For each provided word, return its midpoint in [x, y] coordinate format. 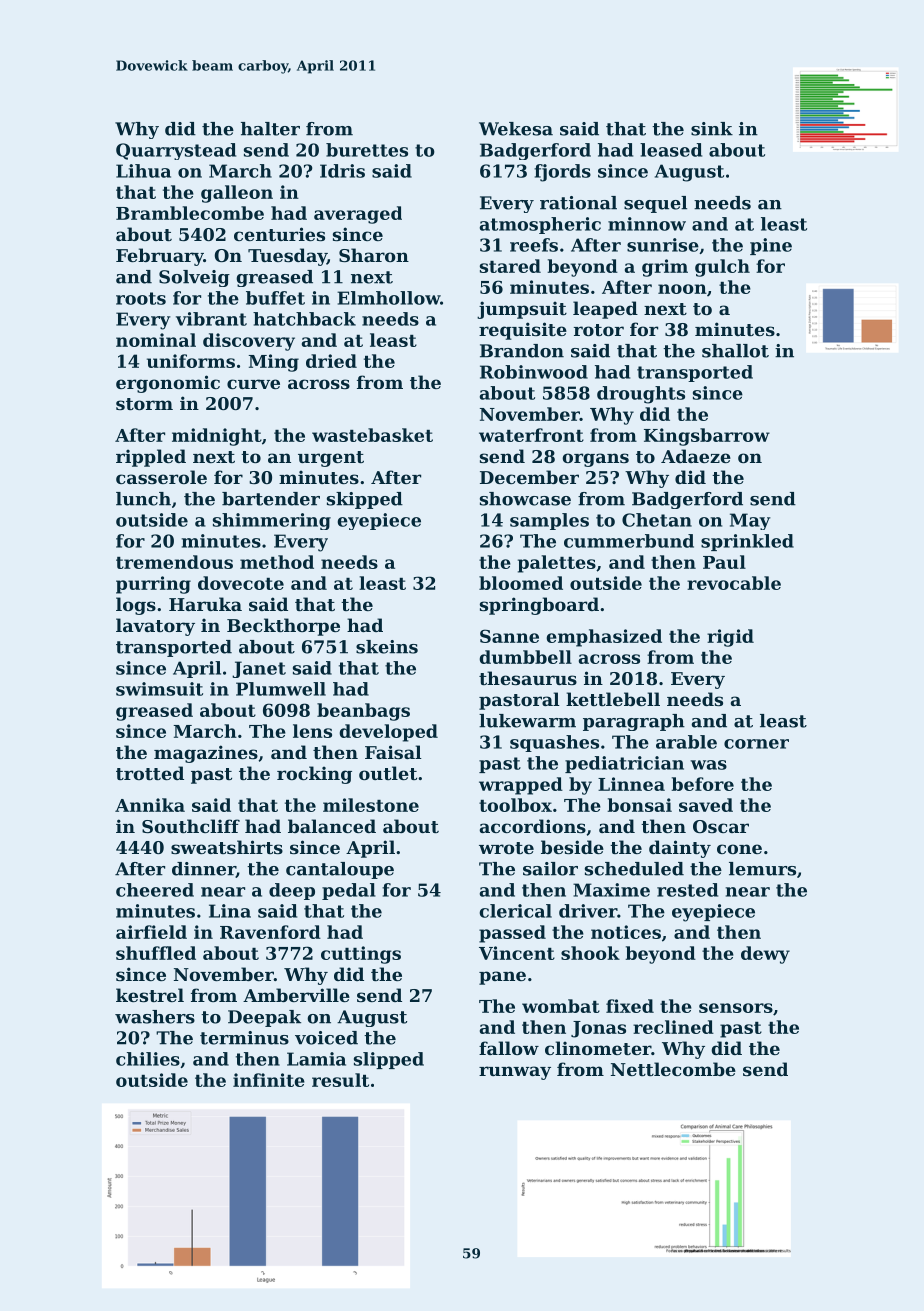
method [277, 562]
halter [270, 129]
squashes [554, 743]
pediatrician [624, 764]
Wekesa [516, 129]
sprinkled [747, 542]
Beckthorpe [283, 627]
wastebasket [372, 435]
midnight [217, 437]
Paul [724, 562]
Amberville [296, 995]
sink [712, 129]
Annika [150, 805]
